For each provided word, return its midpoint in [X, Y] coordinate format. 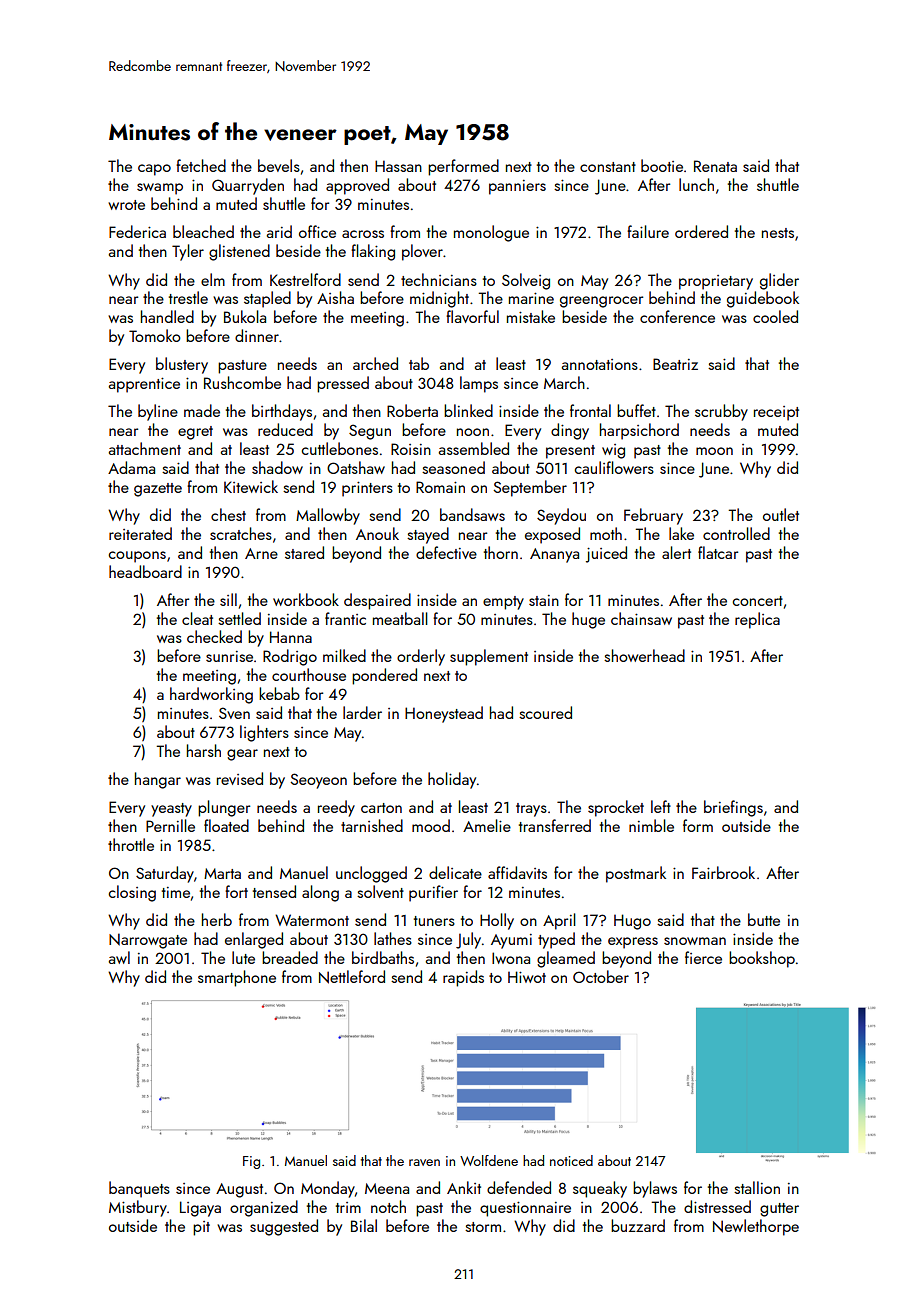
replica [757, 620]
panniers [517, 187]
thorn [501, 552]
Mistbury [138, 1208]
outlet [781, 514]
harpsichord [639, 431]
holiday [452, 780]
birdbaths [383, 957]
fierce [703, 957]
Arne [261, 553]
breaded [290, 957]
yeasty [171, 810]
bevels [279, 165]
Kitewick [251, 486]
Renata [715, 166]
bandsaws [472, 514]
